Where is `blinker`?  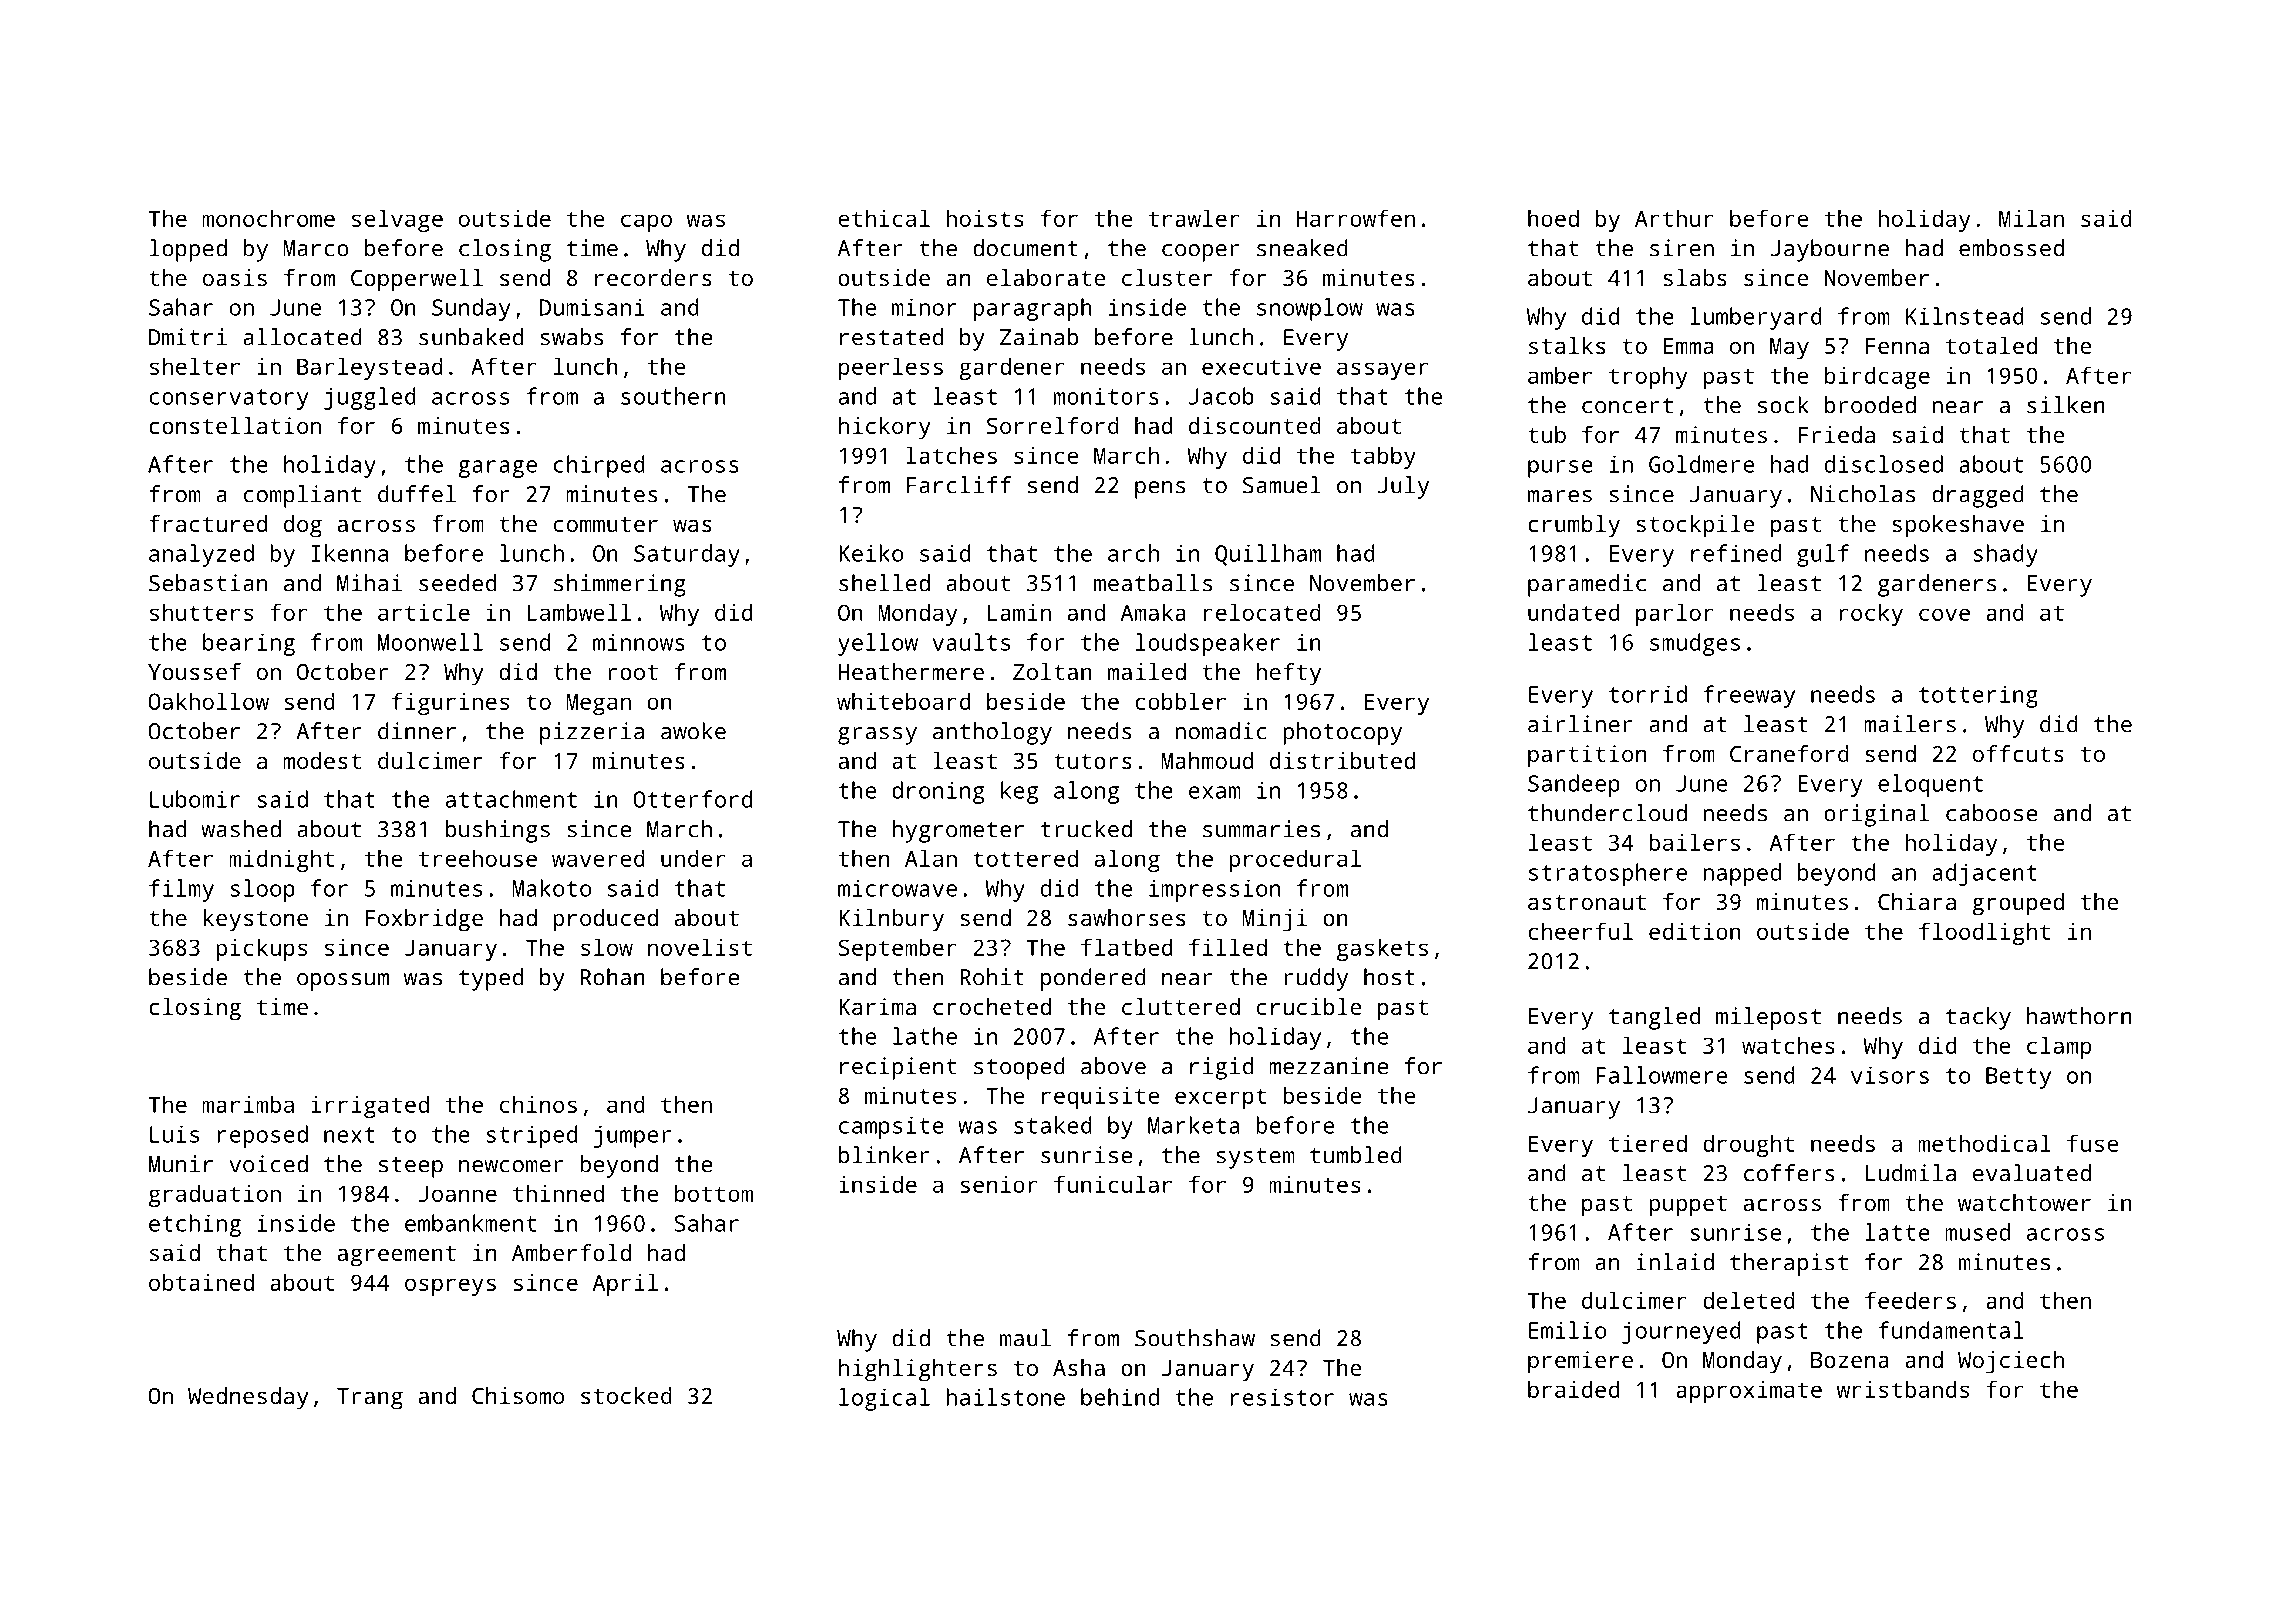 blinker is located at coordinates (884, 1155).
